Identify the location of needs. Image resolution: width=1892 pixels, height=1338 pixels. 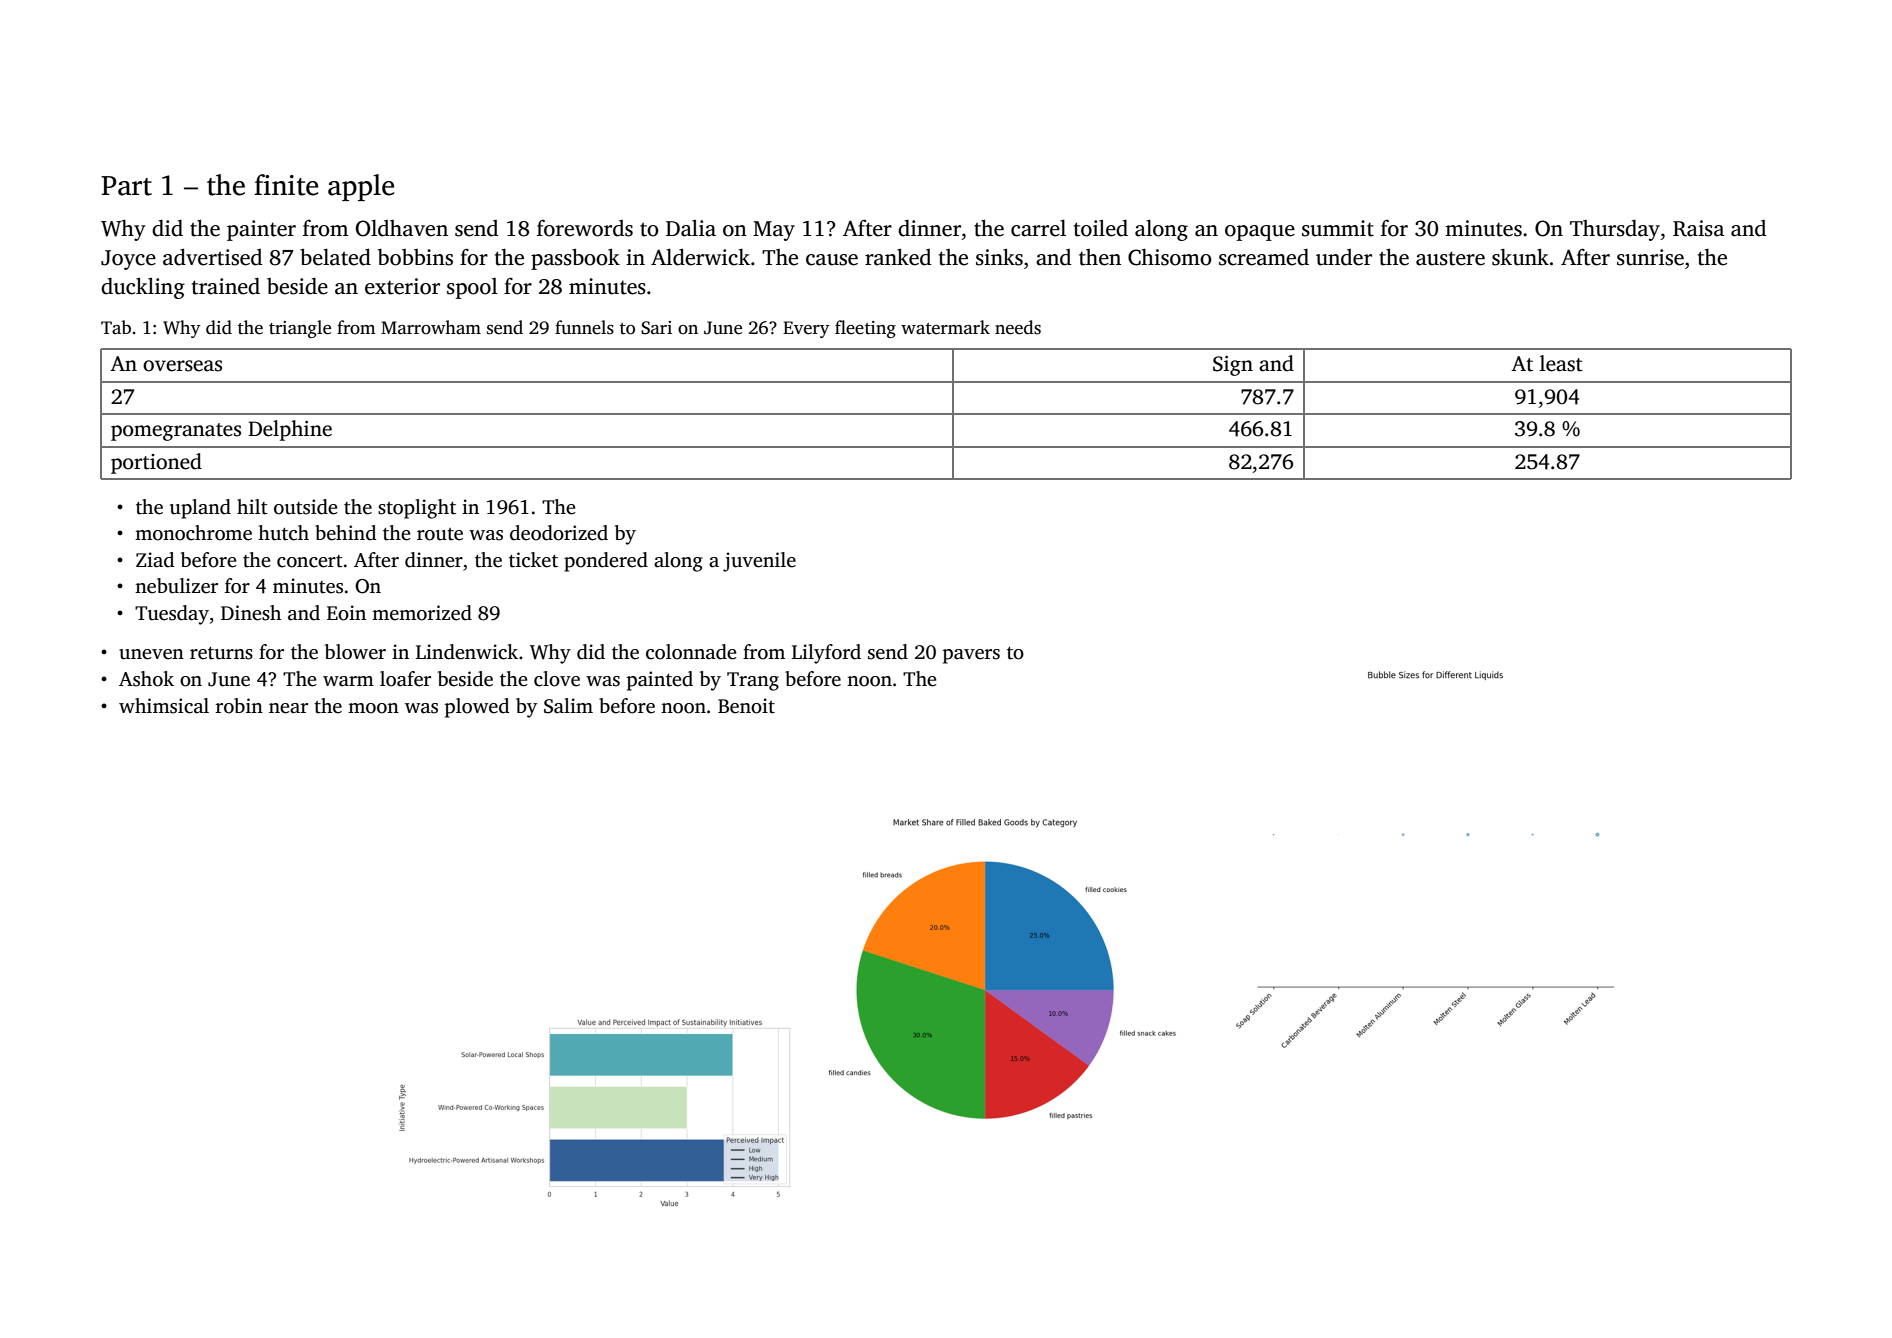
(1018, 327).
